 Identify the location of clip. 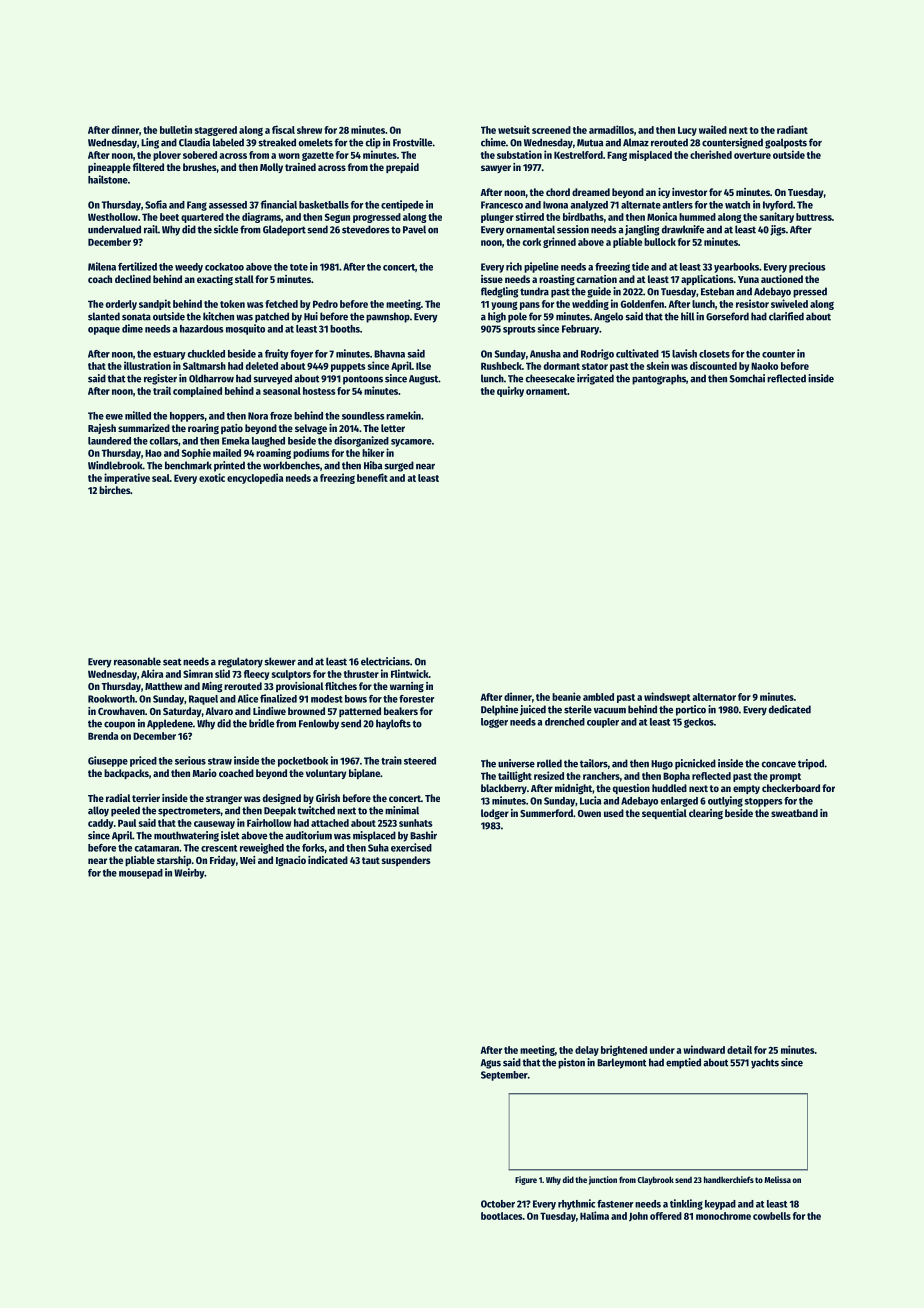
(373, 143).
